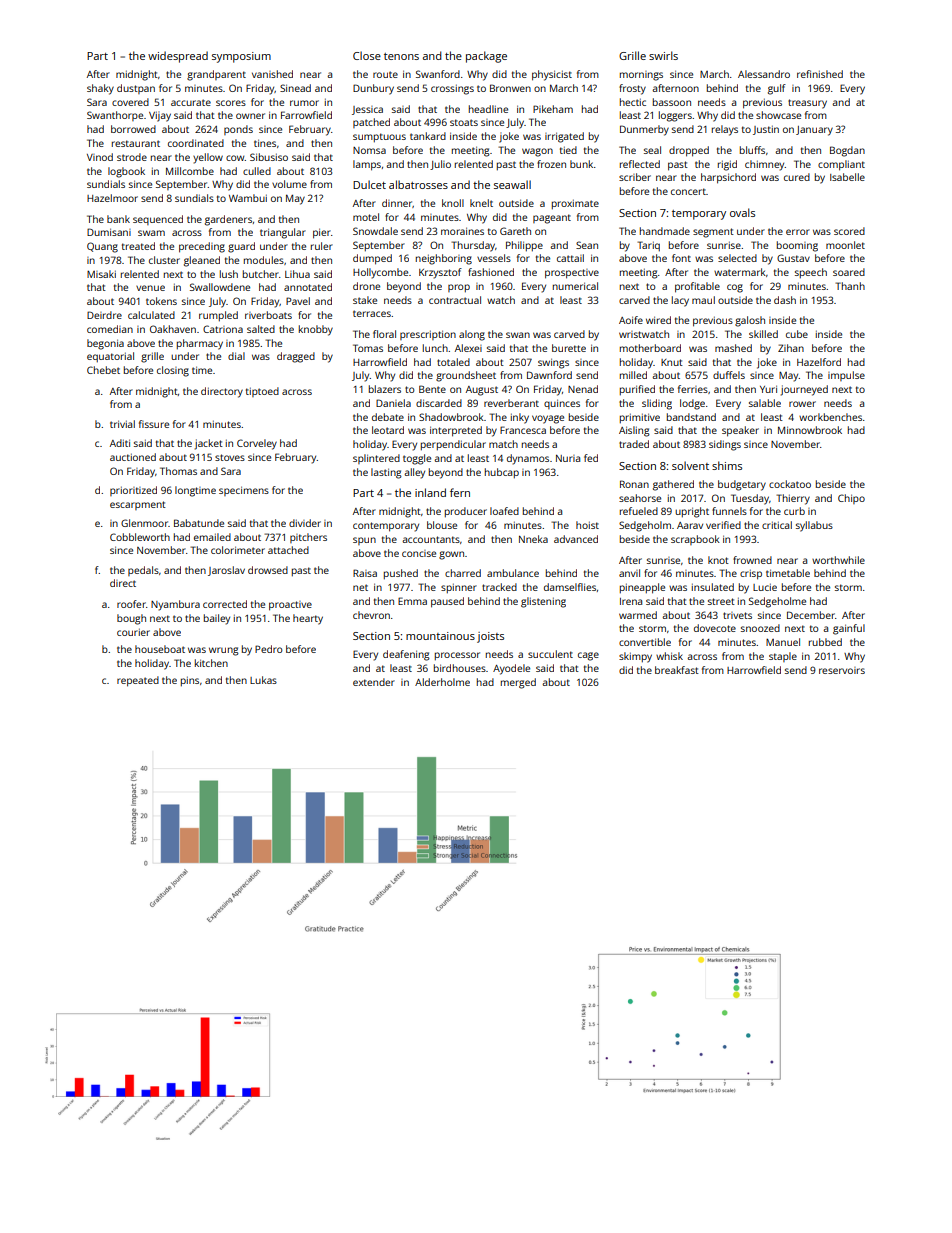 The width and height of the screenshot is (952, 1233). What do you see at coordinates (244, 491) in the screenshot?
I see `specimens` at bounding box center [244, 491].
